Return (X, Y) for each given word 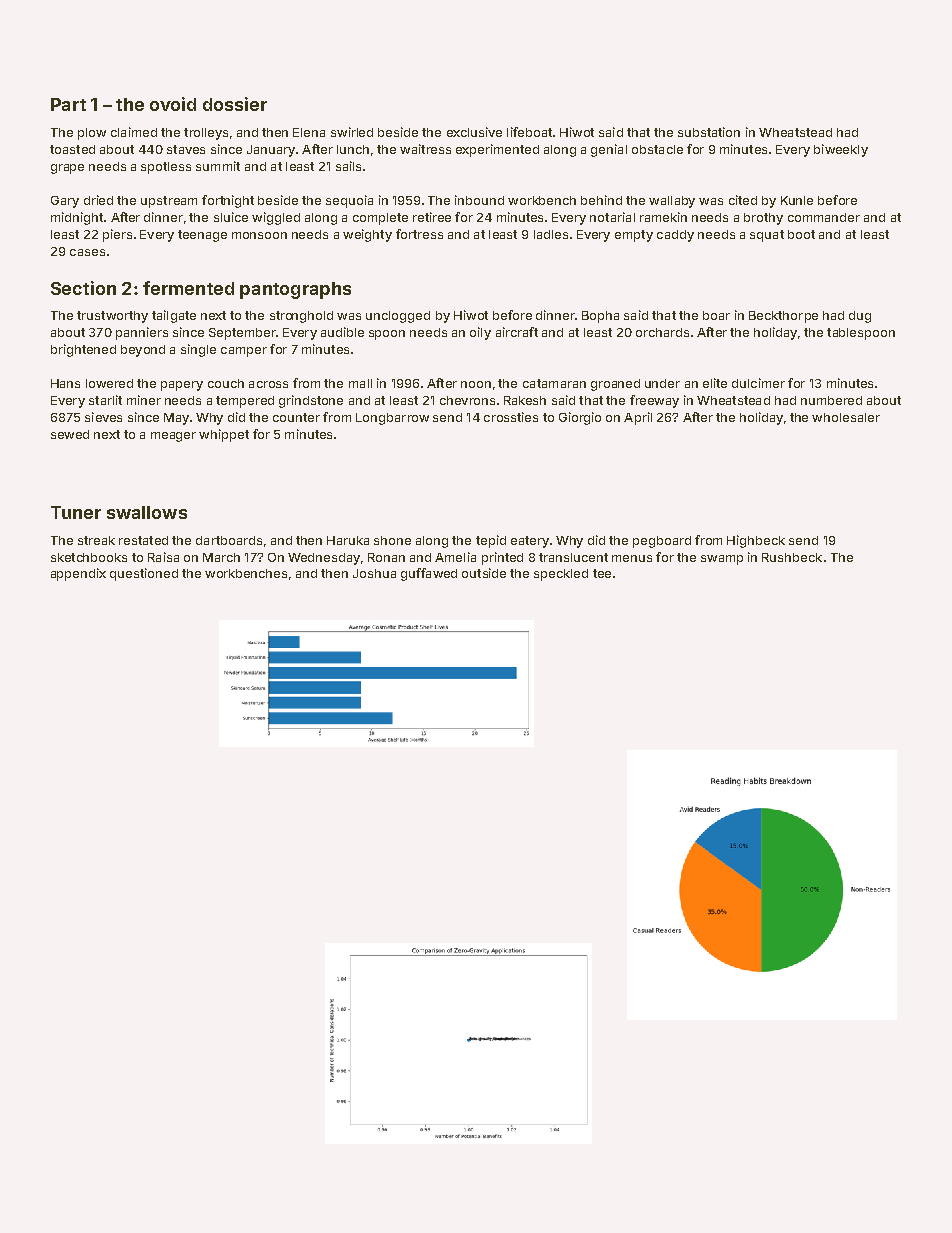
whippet (224, 435)
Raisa (163, 557)
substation (709, 132)
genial (609, 150)
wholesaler (846, 417)
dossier (235, 104)
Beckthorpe (783, 317)
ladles (551, 234)
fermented (188, 288)
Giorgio (580, 418)
